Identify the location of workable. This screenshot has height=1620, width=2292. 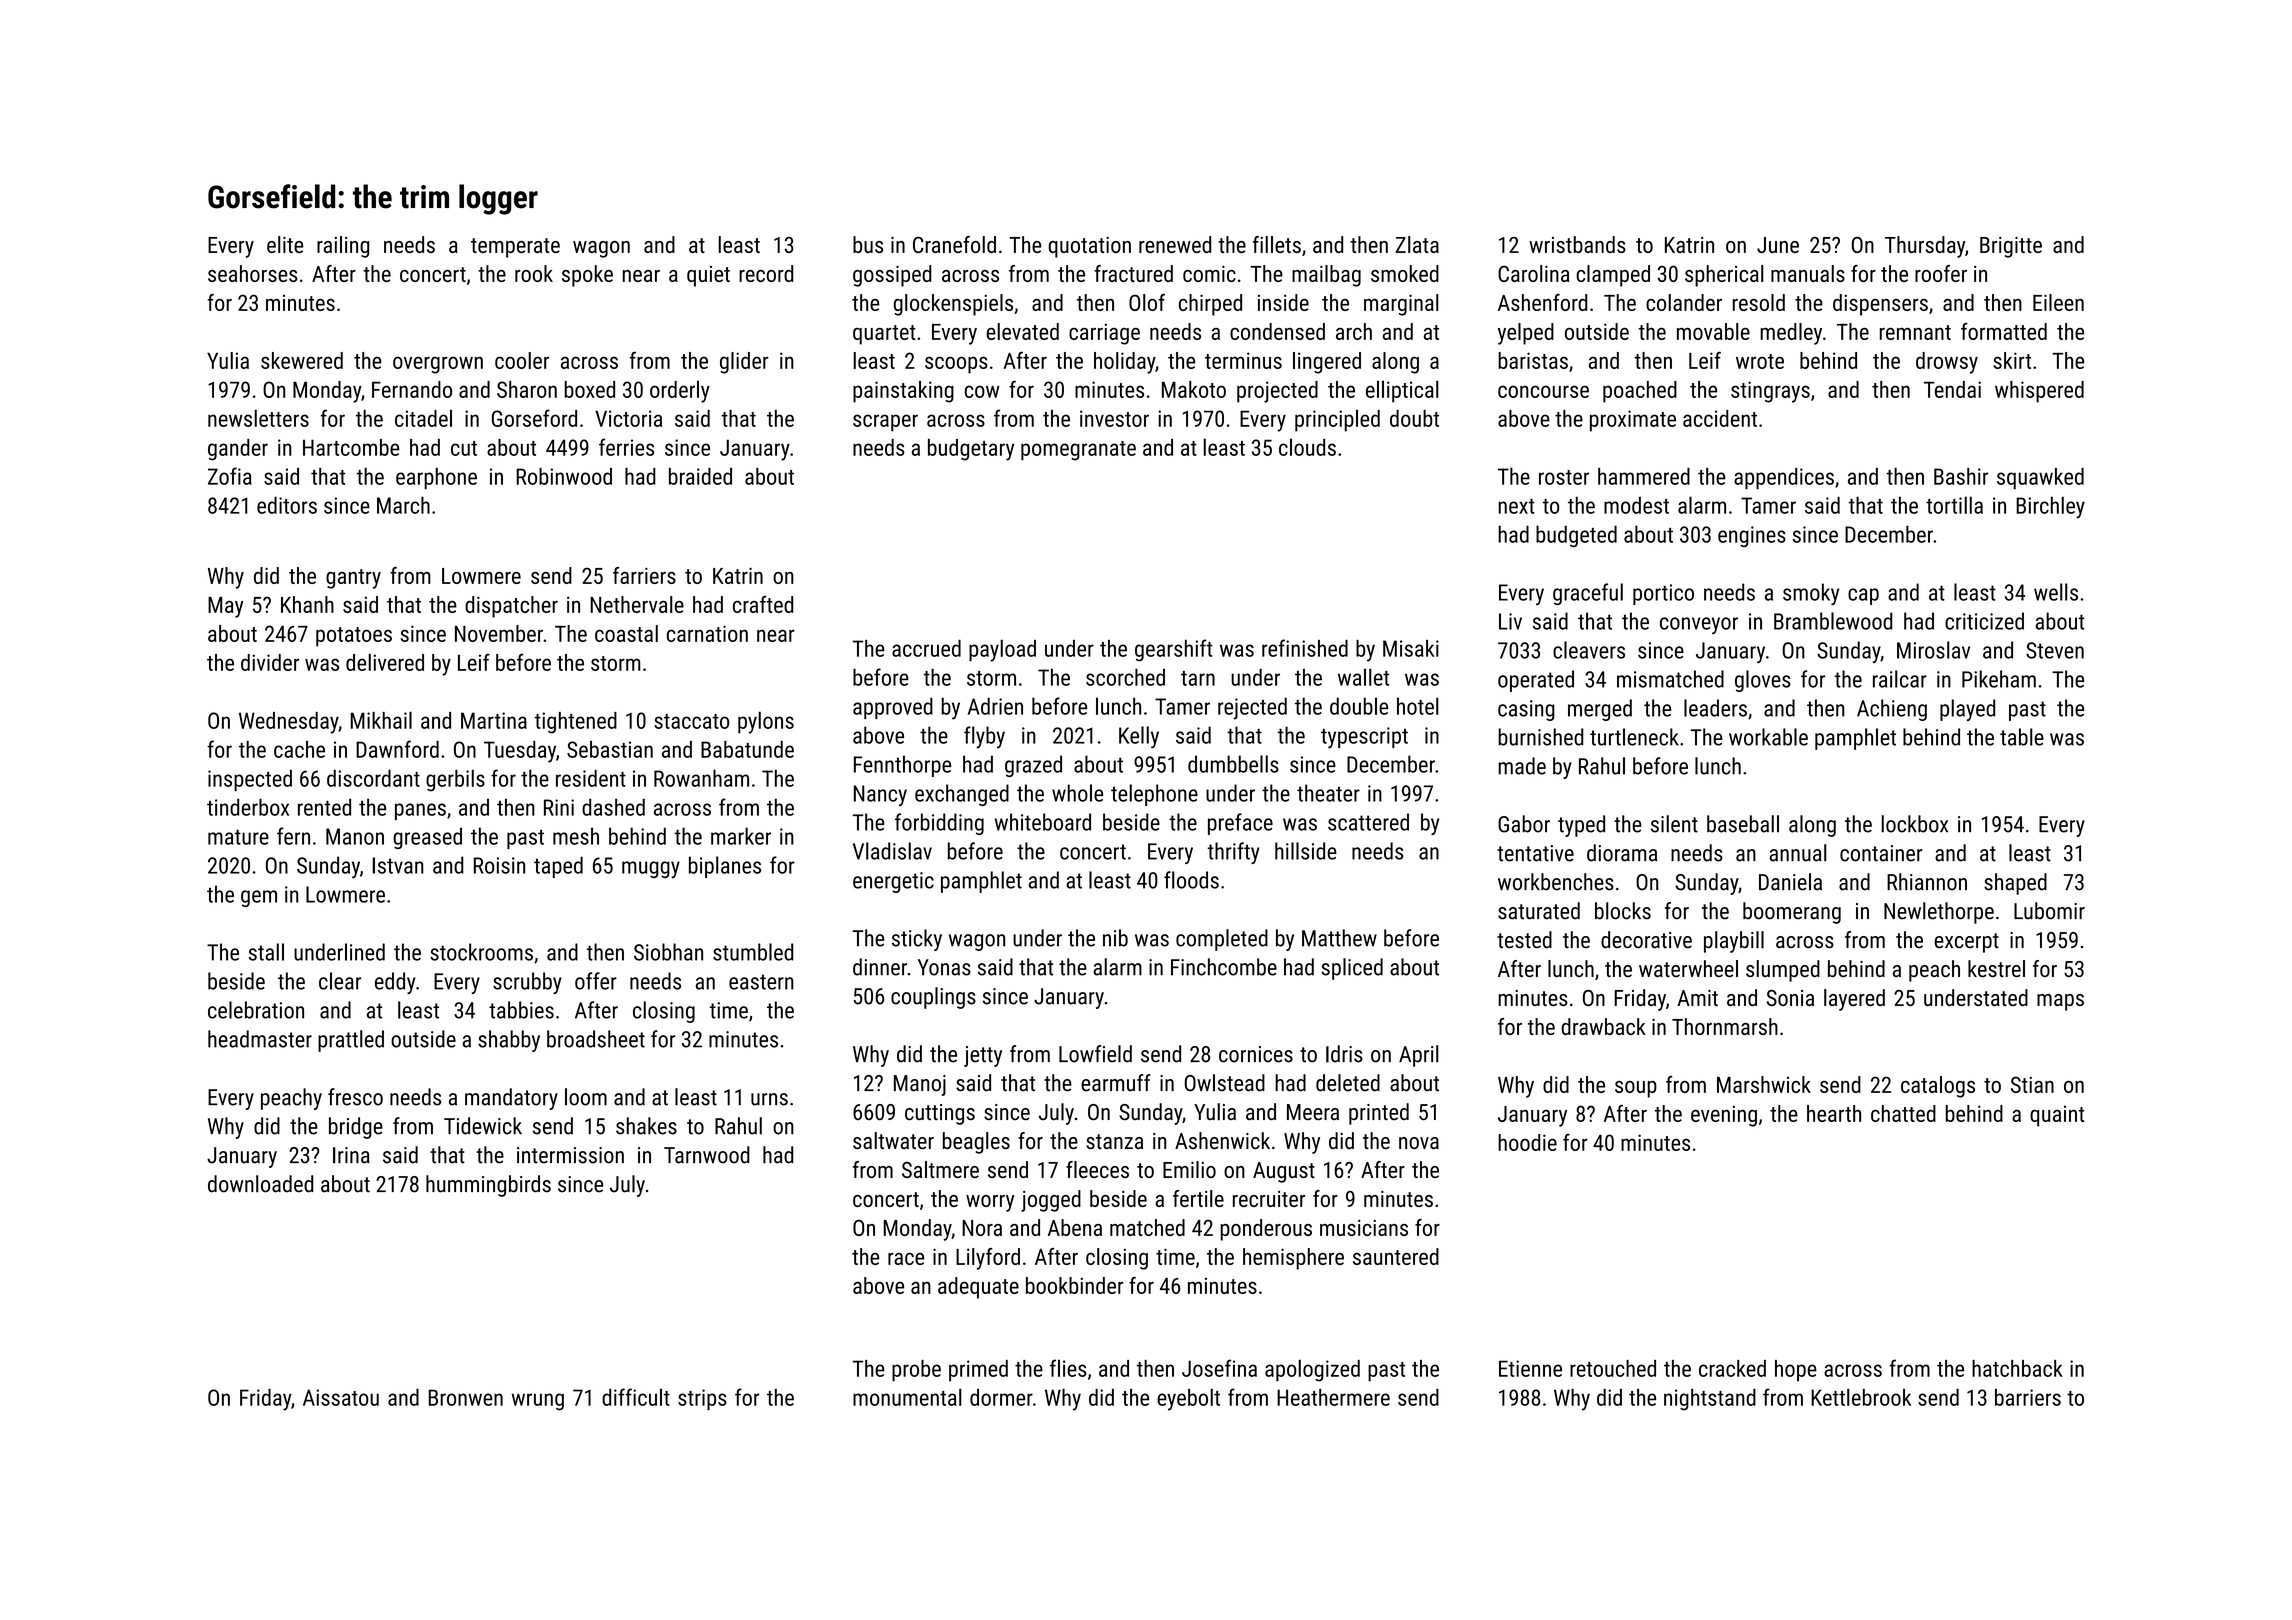
(1768, 737).
